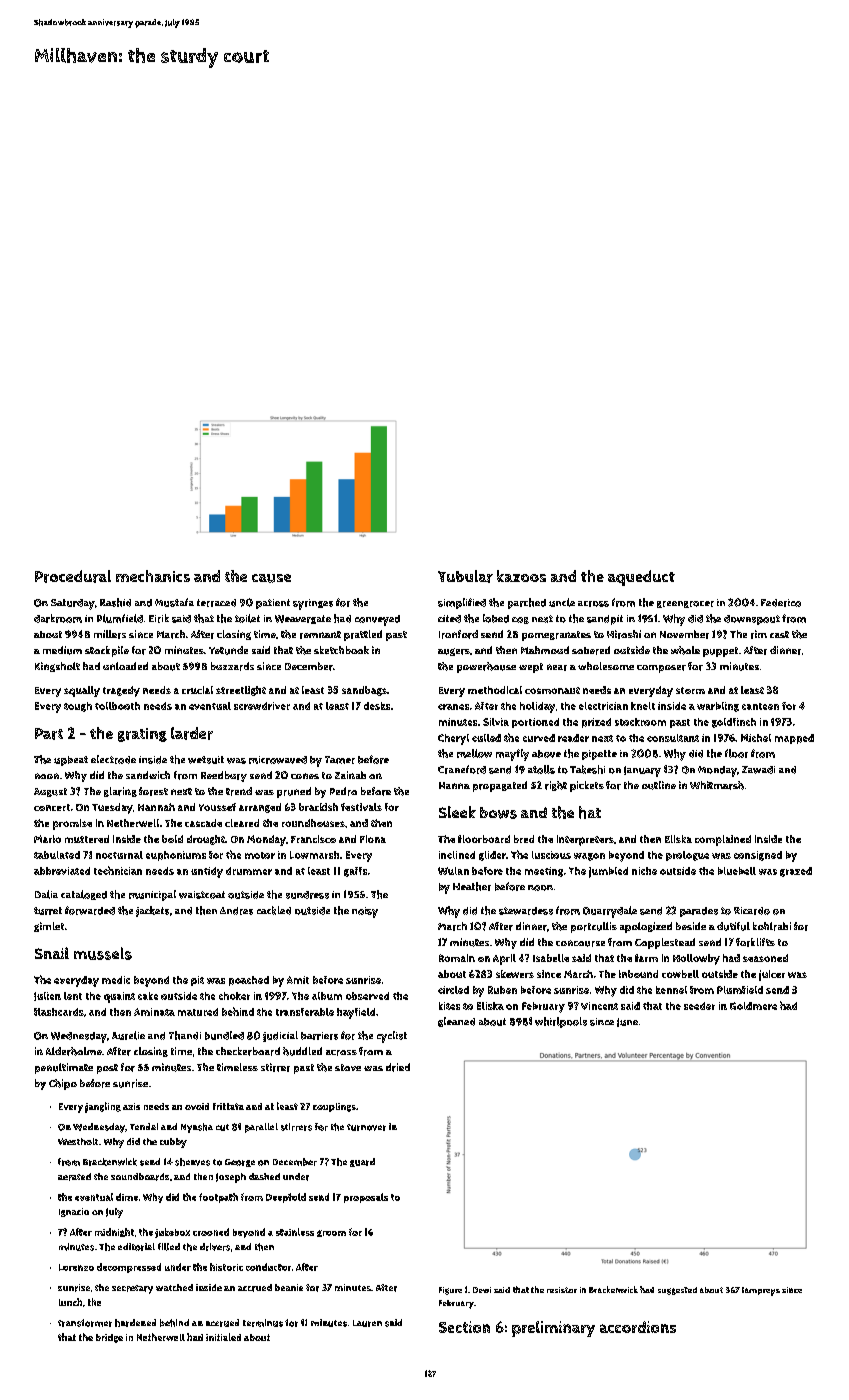  I want to click on syringes, so click(313, 604).
